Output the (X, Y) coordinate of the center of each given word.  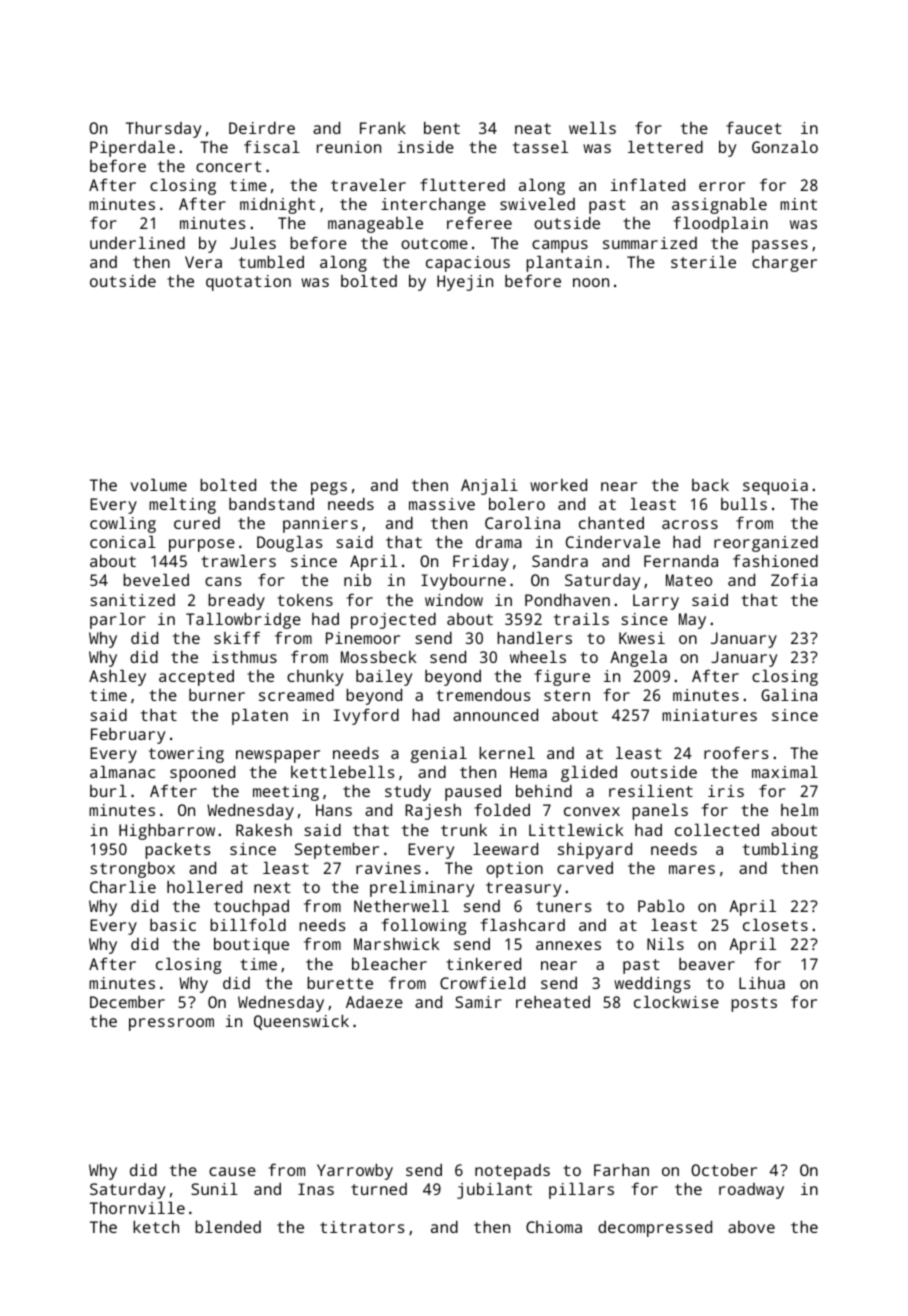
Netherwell (401, 906)
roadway (751, 1191)
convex (592, 811)
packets (178, 851)
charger (784, 264)
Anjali (489, 487)
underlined (137, 243)
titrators (362, 1227)
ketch (156, 1227)
